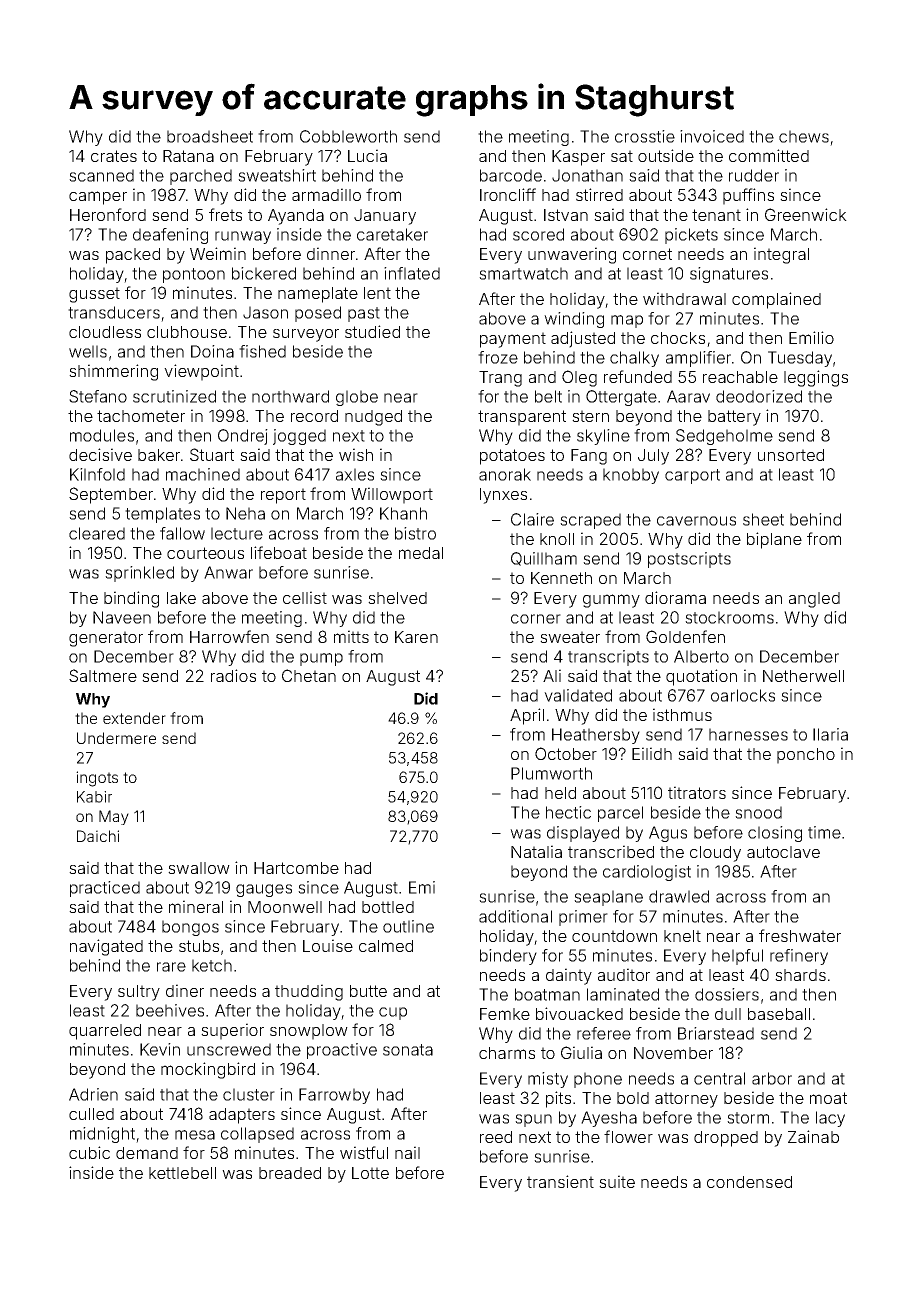 Image resolution: width=924 pixels, height=1308 pixels. I want to click on poncho, so click(806, 756).
